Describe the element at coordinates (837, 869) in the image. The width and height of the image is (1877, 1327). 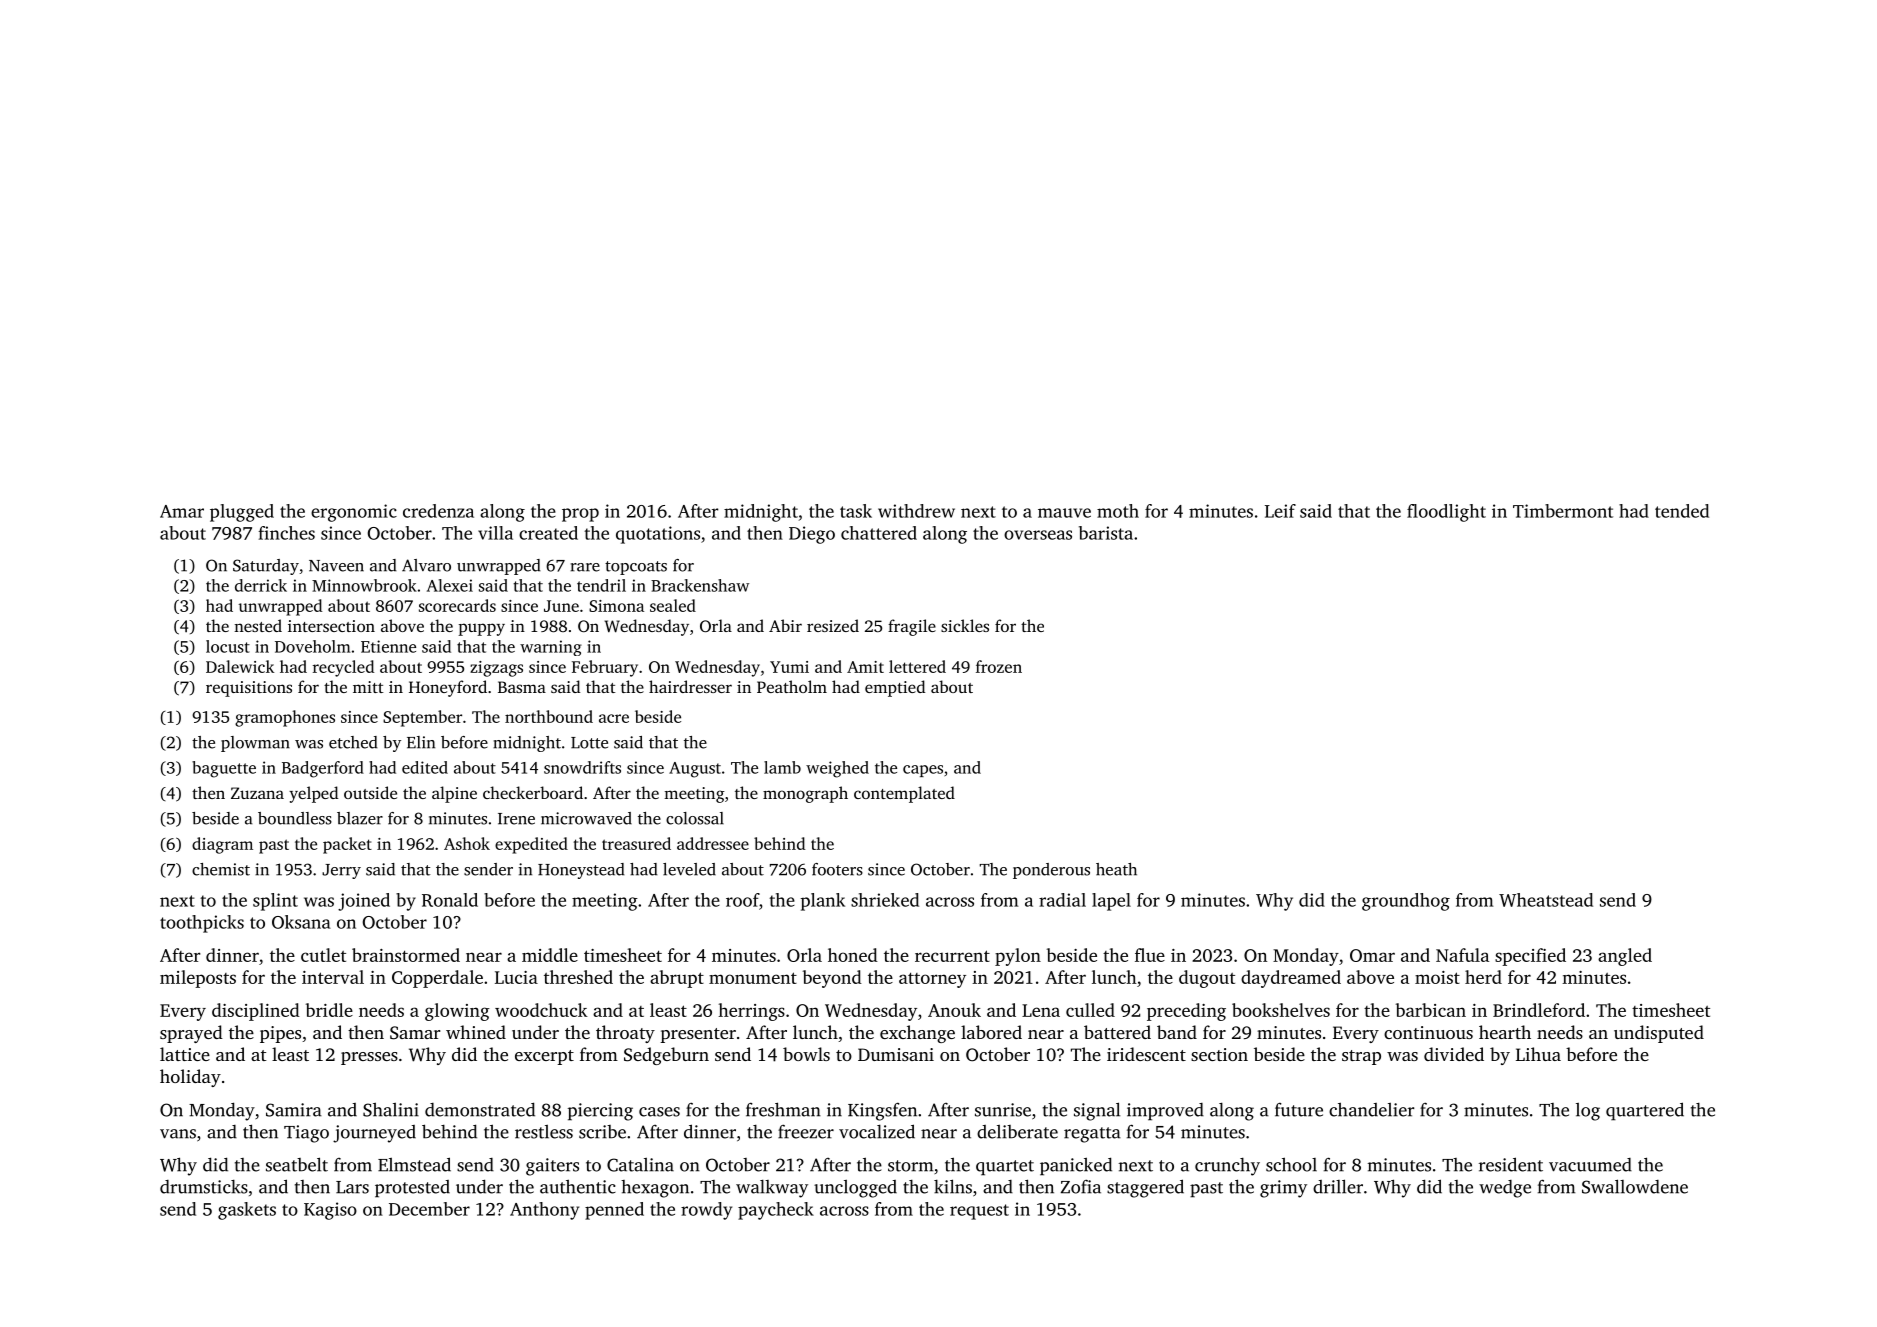
I see `footers` at that location.
